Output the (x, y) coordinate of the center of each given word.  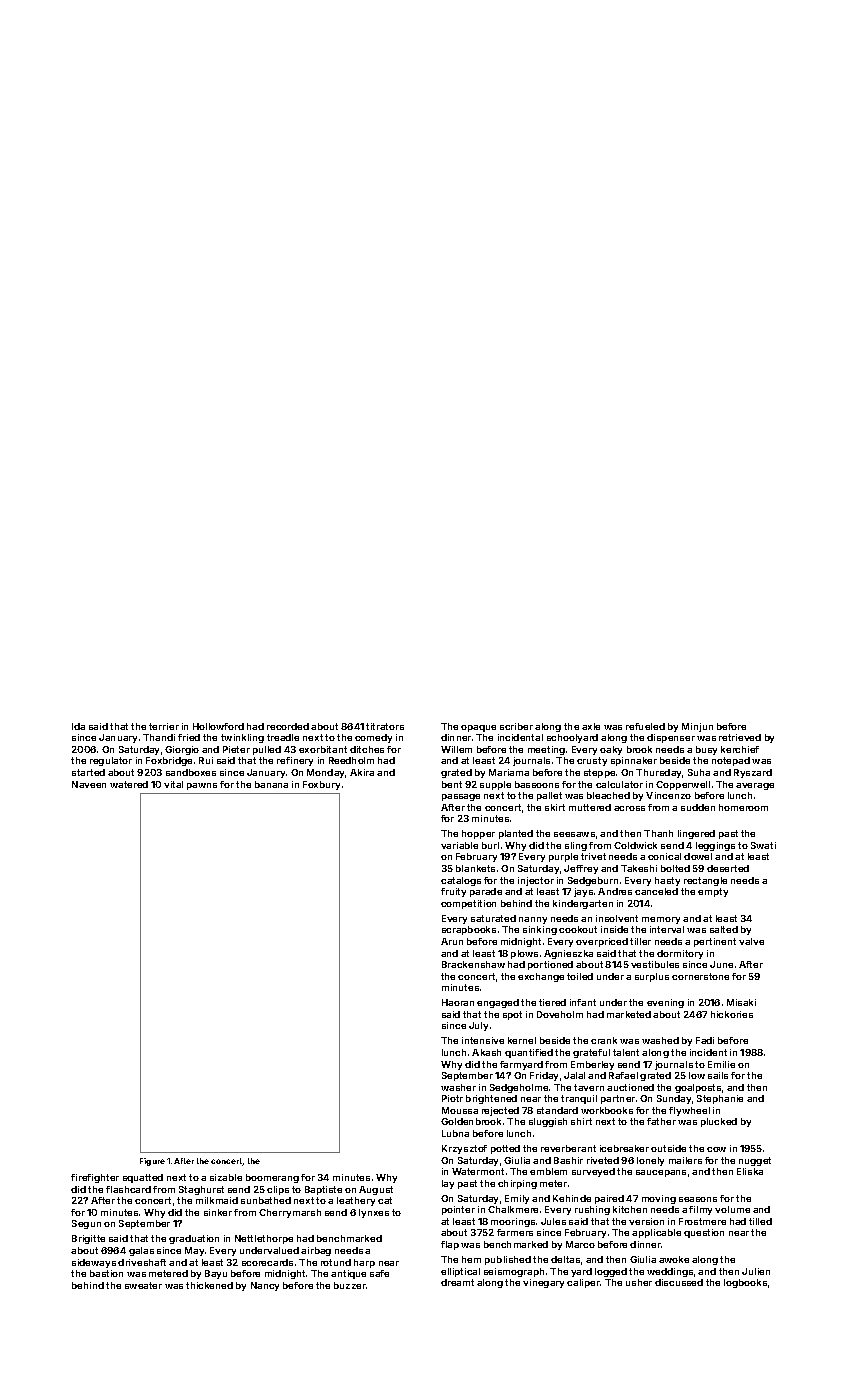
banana (271, 784)
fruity (453, 892)
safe (379, 1273)
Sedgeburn (593, 881)
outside (668, 1148)
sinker (218, 1212)
